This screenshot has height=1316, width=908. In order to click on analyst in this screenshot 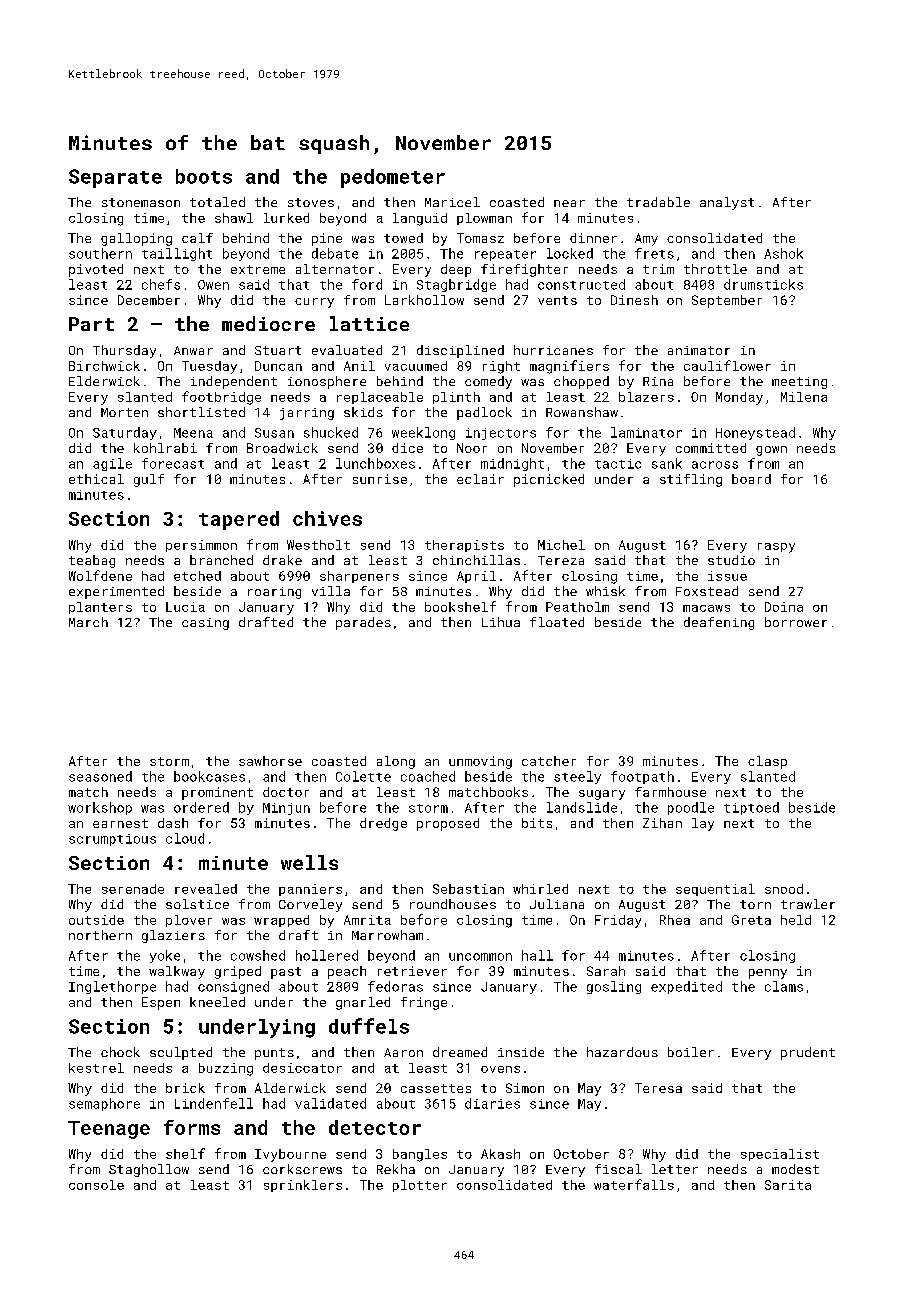, I will do `click(727, 203)`.
